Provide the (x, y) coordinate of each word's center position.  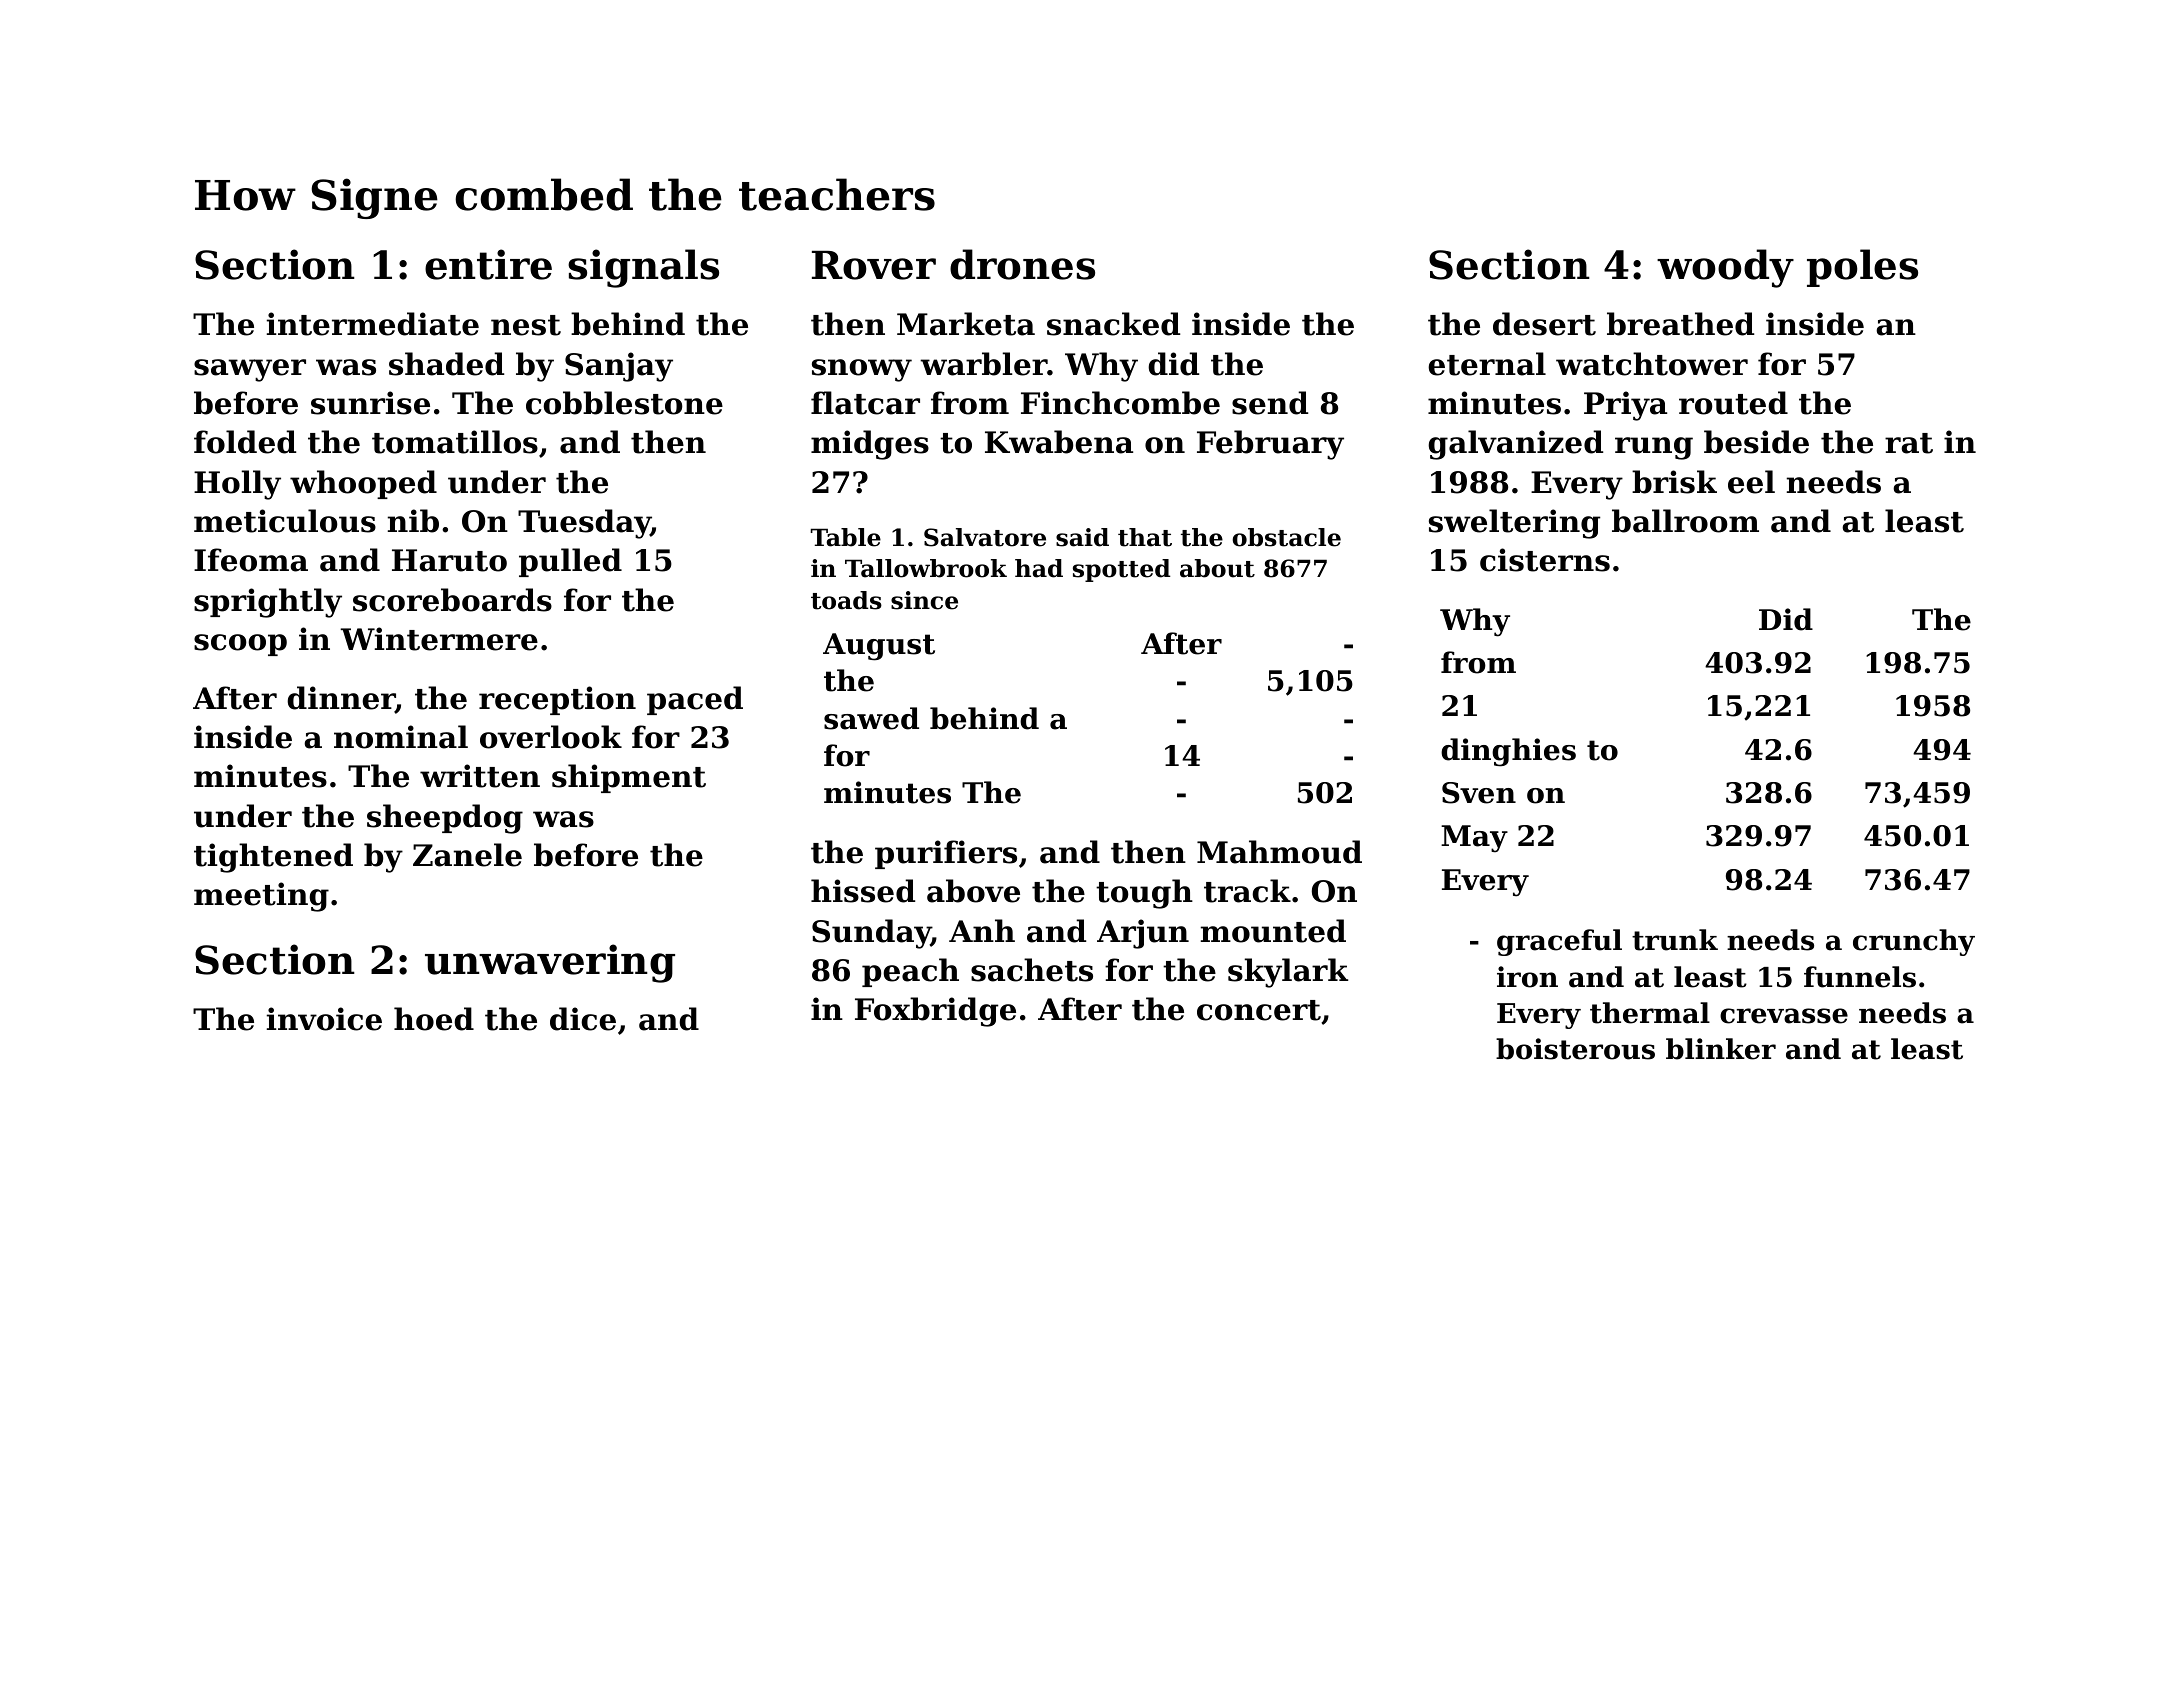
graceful (1559, 942)
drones (1022, 264)
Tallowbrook (926, 568)
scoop (240, 645)
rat (1909, 443)
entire (488, 264)
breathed (1680, 324)
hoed (434, 1019)
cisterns (1545, 560)
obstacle (1286, 537)
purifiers (946, 854)
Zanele (467, 855)
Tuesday (584, 524)
